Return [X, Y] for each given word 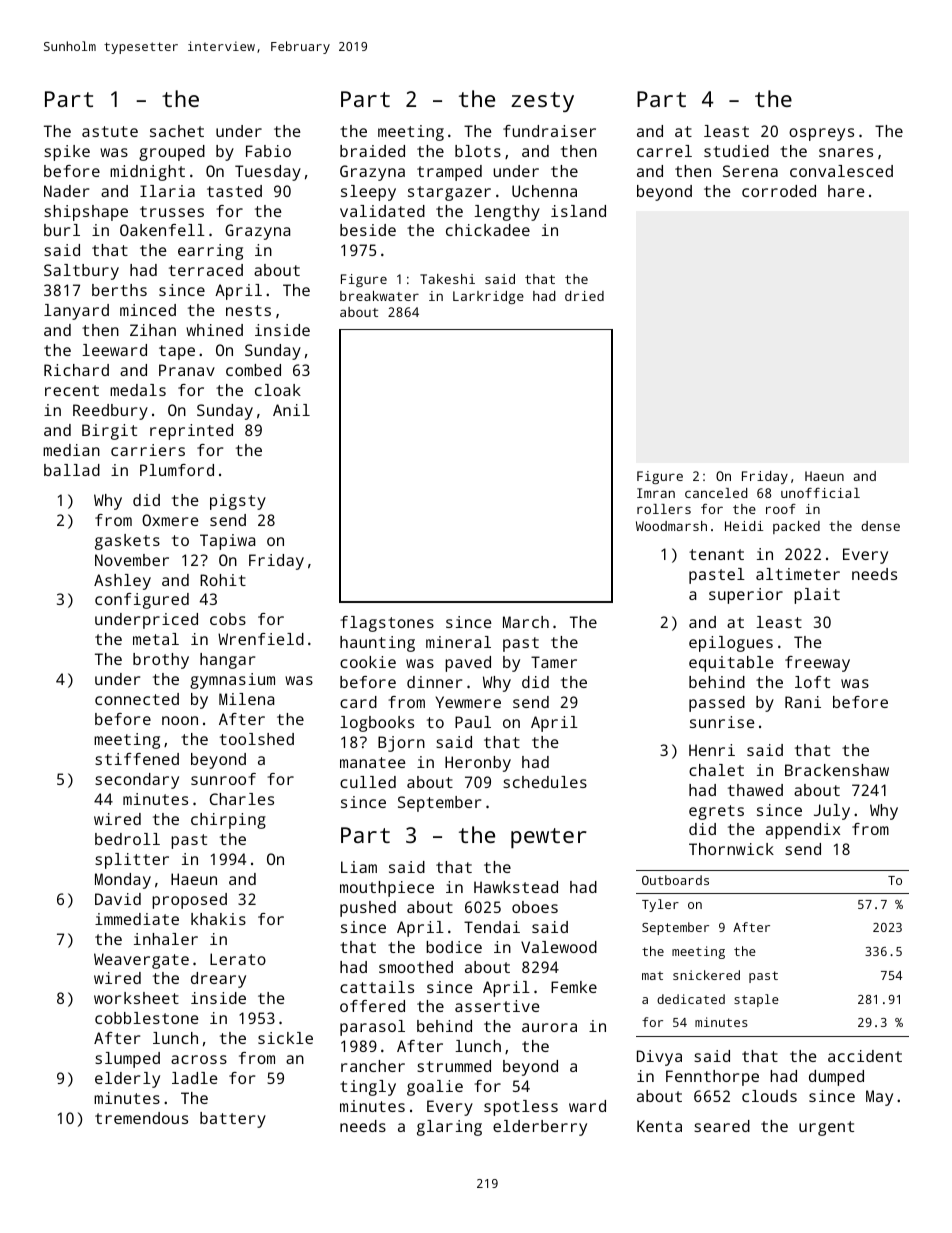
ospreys [821, 134]
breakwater [379, 296]
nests [248, 310]
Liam [359, 867]
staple [756, 1000]
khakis [218, 919]
